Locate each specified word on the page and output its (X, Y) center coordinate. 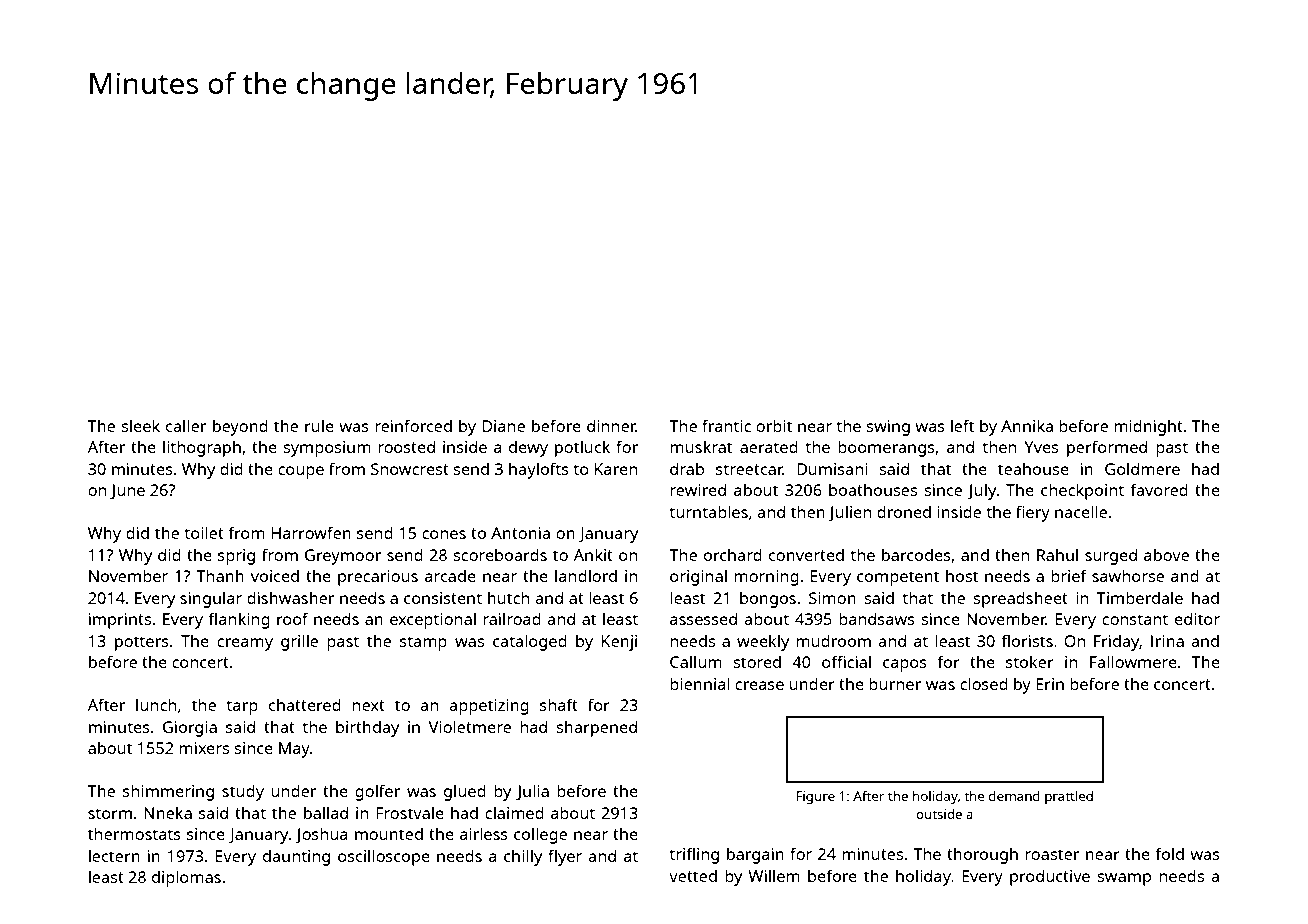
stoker (1030, 661)
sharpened (597, 729)
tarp (242, 707)
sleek (141, 425)
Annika (1027, 425)
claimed (514, 812)
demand (1014, 796)
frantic (726, 425)
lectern (114, 855)
